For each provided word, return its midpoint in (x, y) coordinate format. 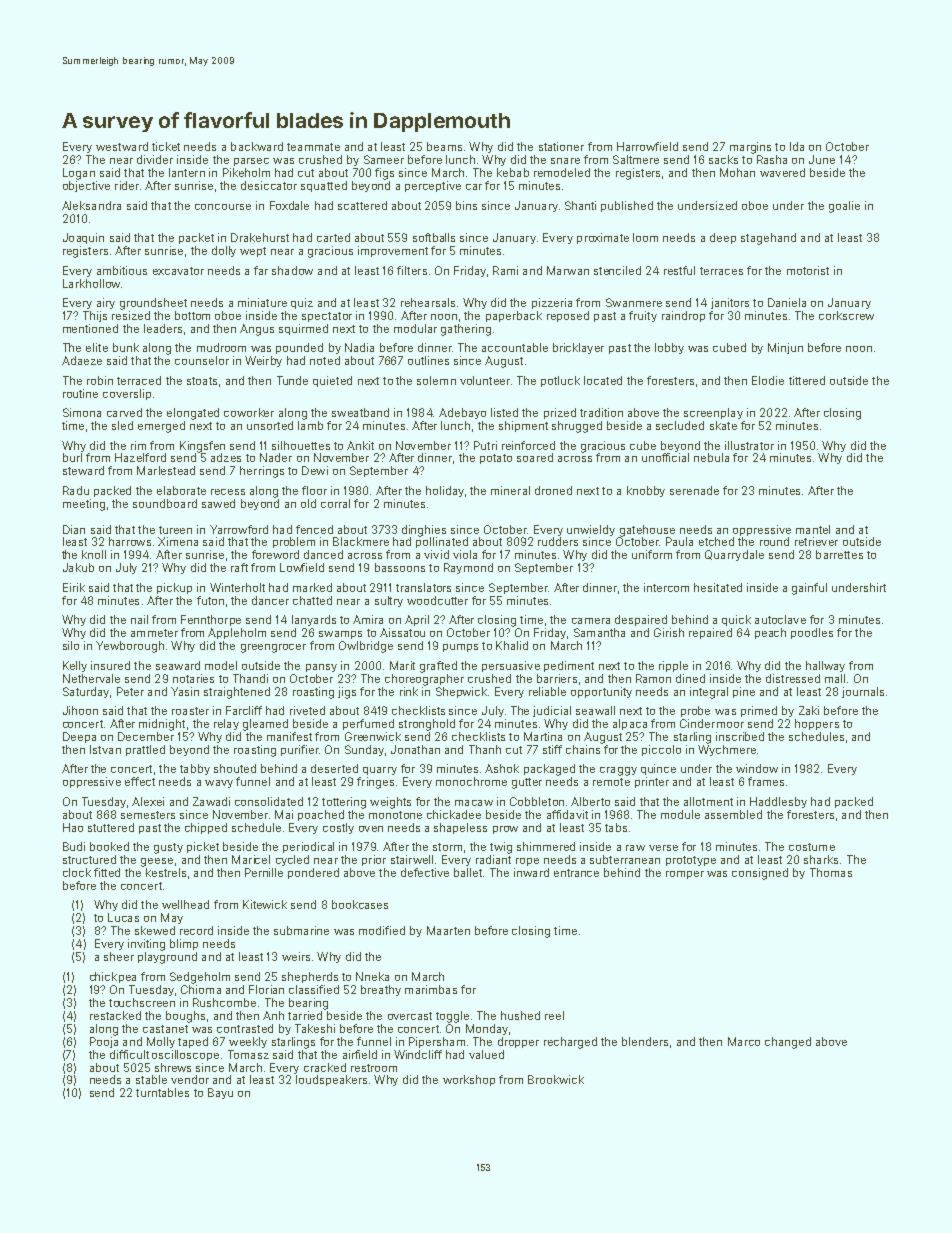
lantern (187, 172)
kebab (513, 172)
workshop (469, 1080)
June (822, 159)
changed (788, 1043)
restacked (115, 1015)
